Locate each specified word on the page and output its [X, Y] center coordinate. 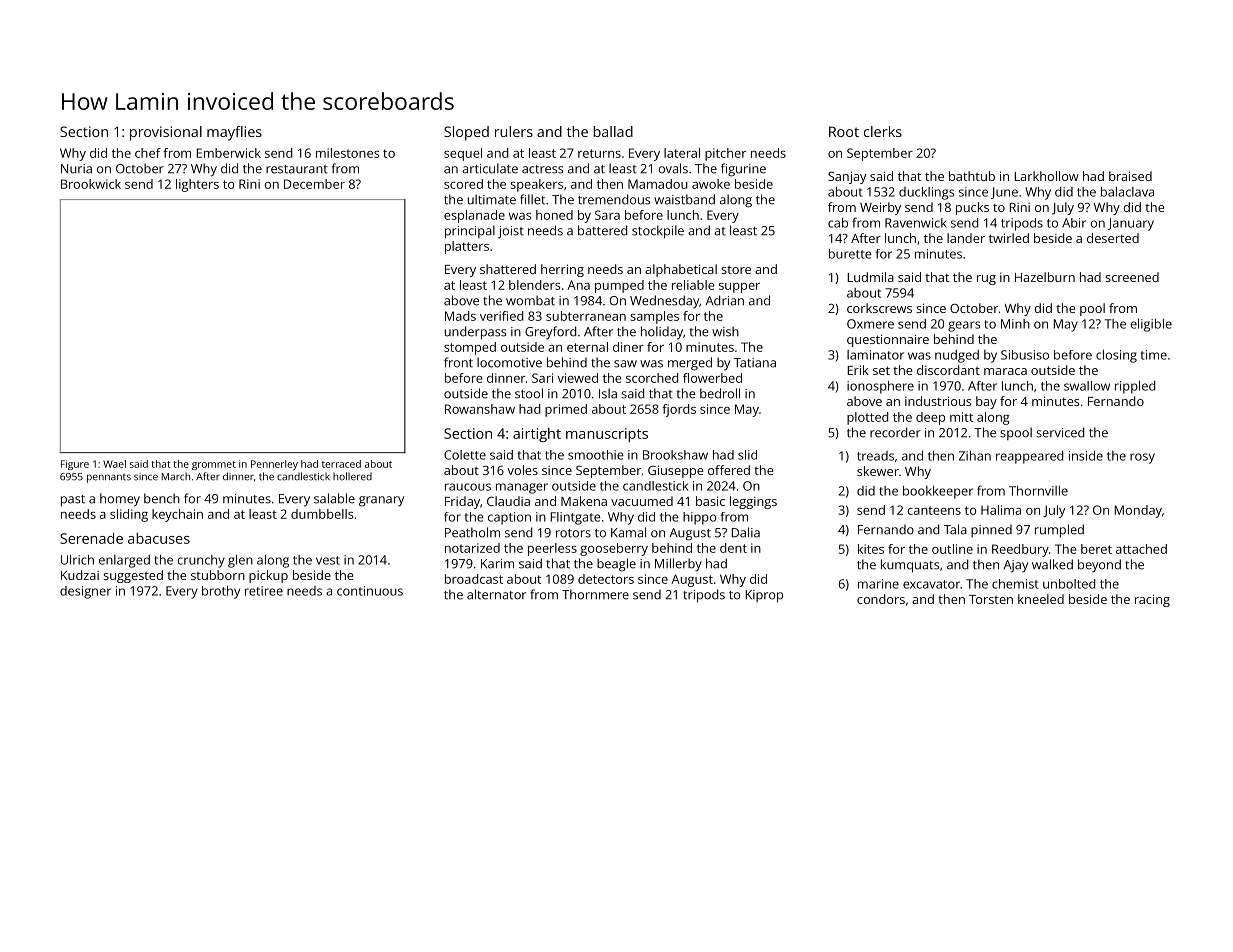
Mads [460, 316]
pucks [972, 208]
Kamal [628, 532]
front [458, 362]
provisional [166, 133]
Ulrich [77, 560]
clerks [883, 131]
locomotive [509, 362]
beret [1096, 549]
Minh [1015, 324]
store [736, 270]
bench [162, 498]
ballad [613, 131]
